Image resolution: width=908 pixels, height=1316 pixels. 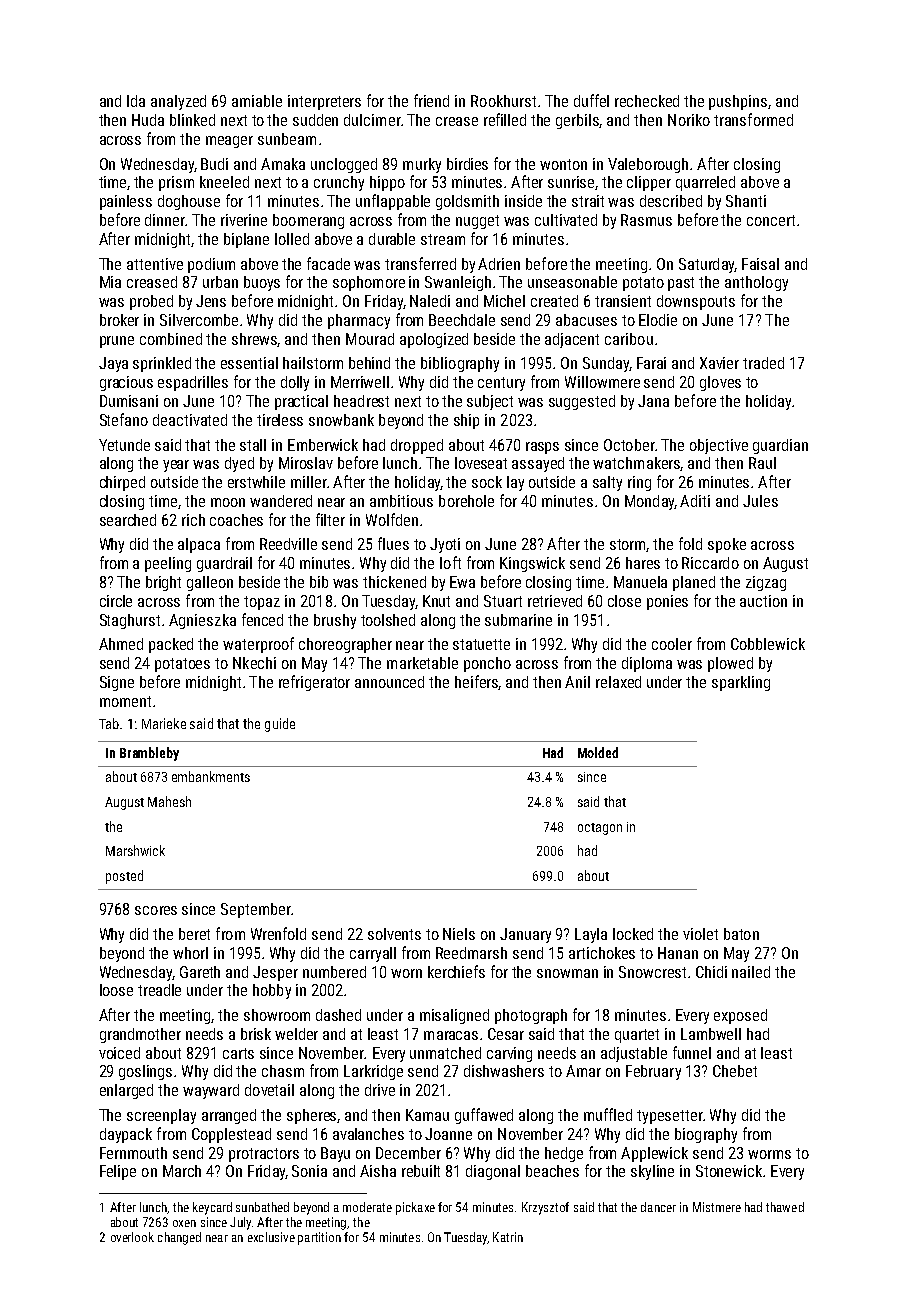 What do you see at coordinates (508, 1237) in the document?
I see `Katrin` at bounding box center [508, 1237].
